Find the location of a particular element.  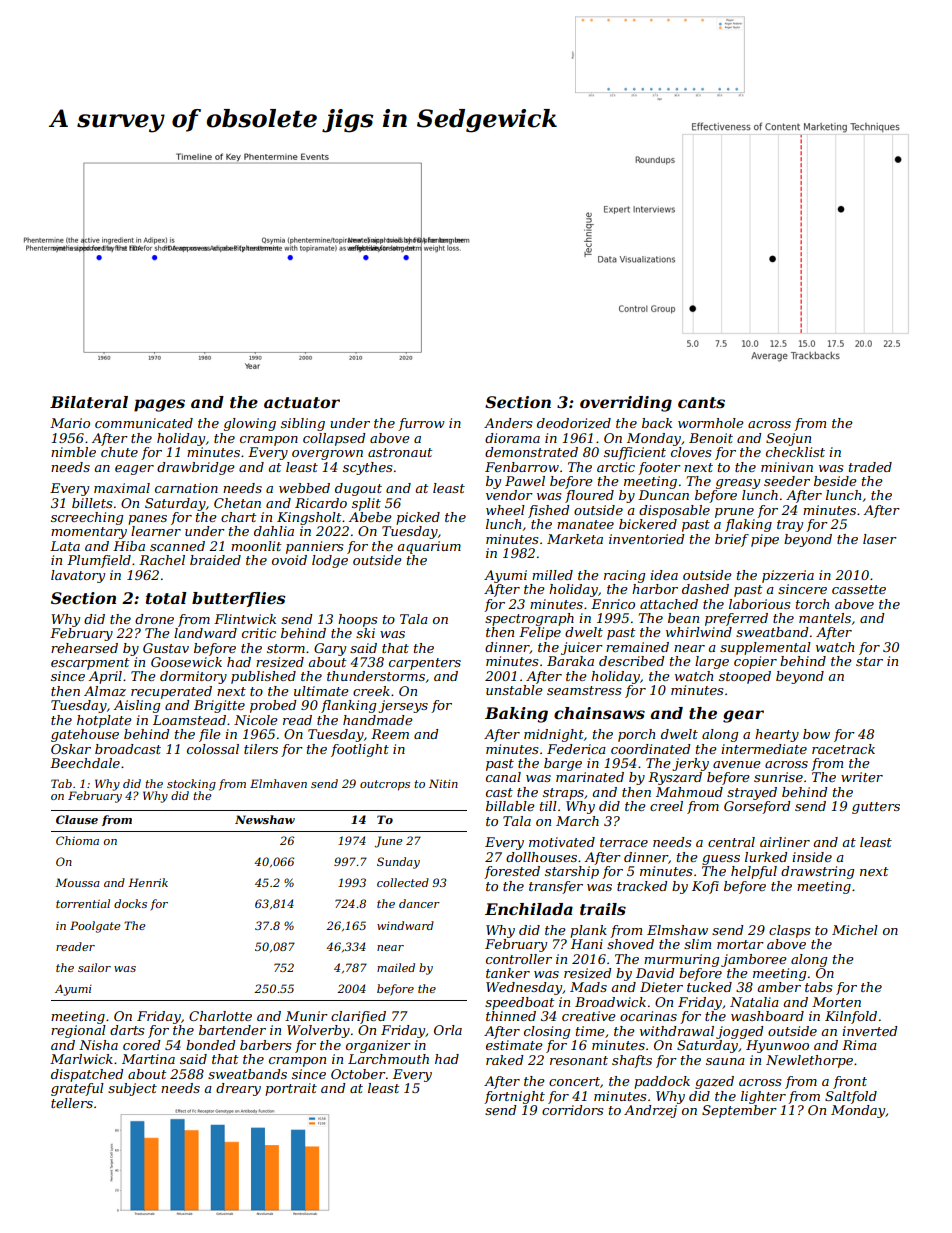

mantels is located at coordinates (825, 618).
